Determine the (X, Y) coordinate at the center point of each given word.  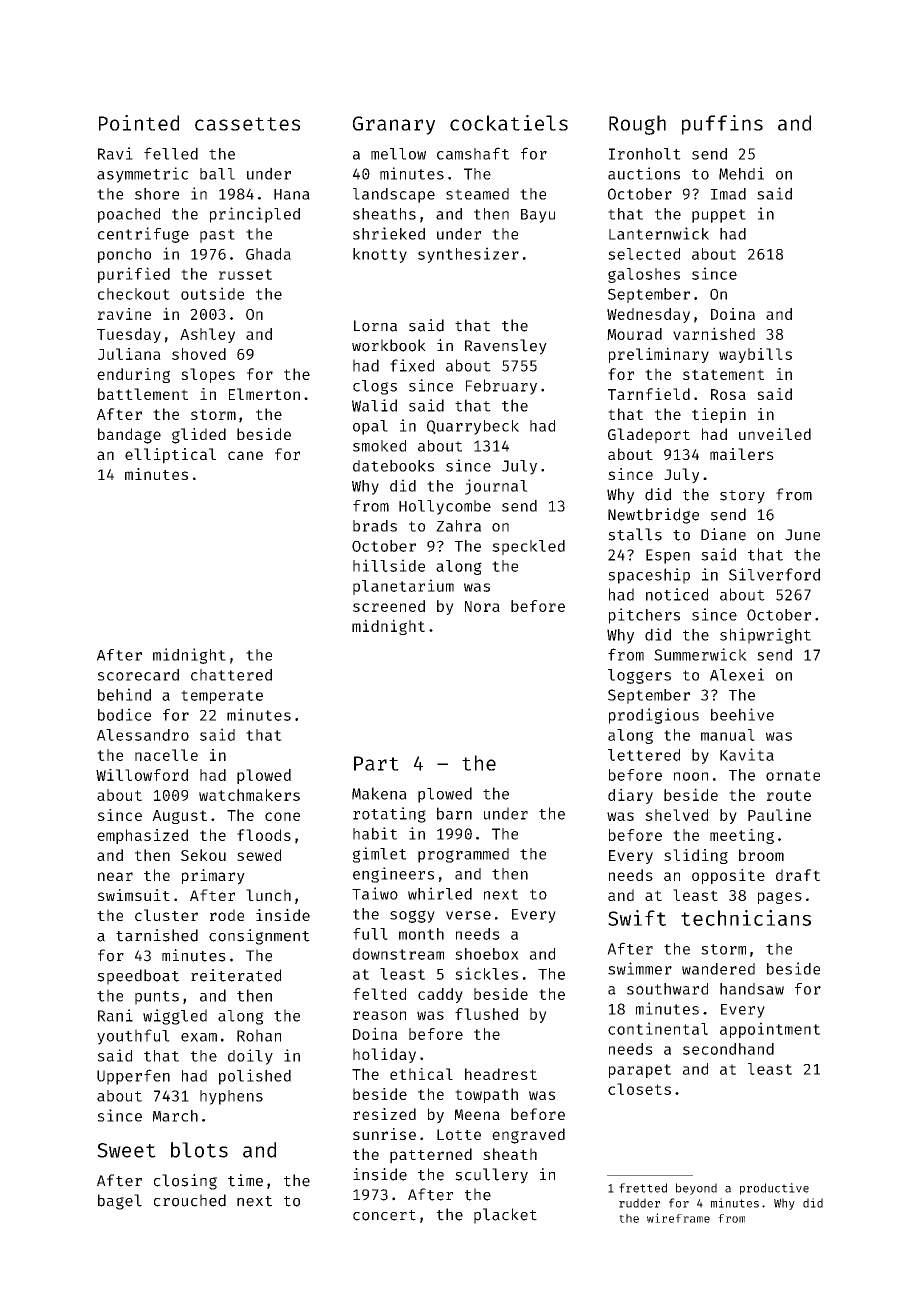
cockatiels (509, 123)
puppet (719, 216)
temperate (222, 697)
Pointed (139, 123)
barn (454, 813)
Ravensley (506, 347)
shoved (199, 354)
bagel (120, 1202)
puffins (722, 125)
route (789, 795)
